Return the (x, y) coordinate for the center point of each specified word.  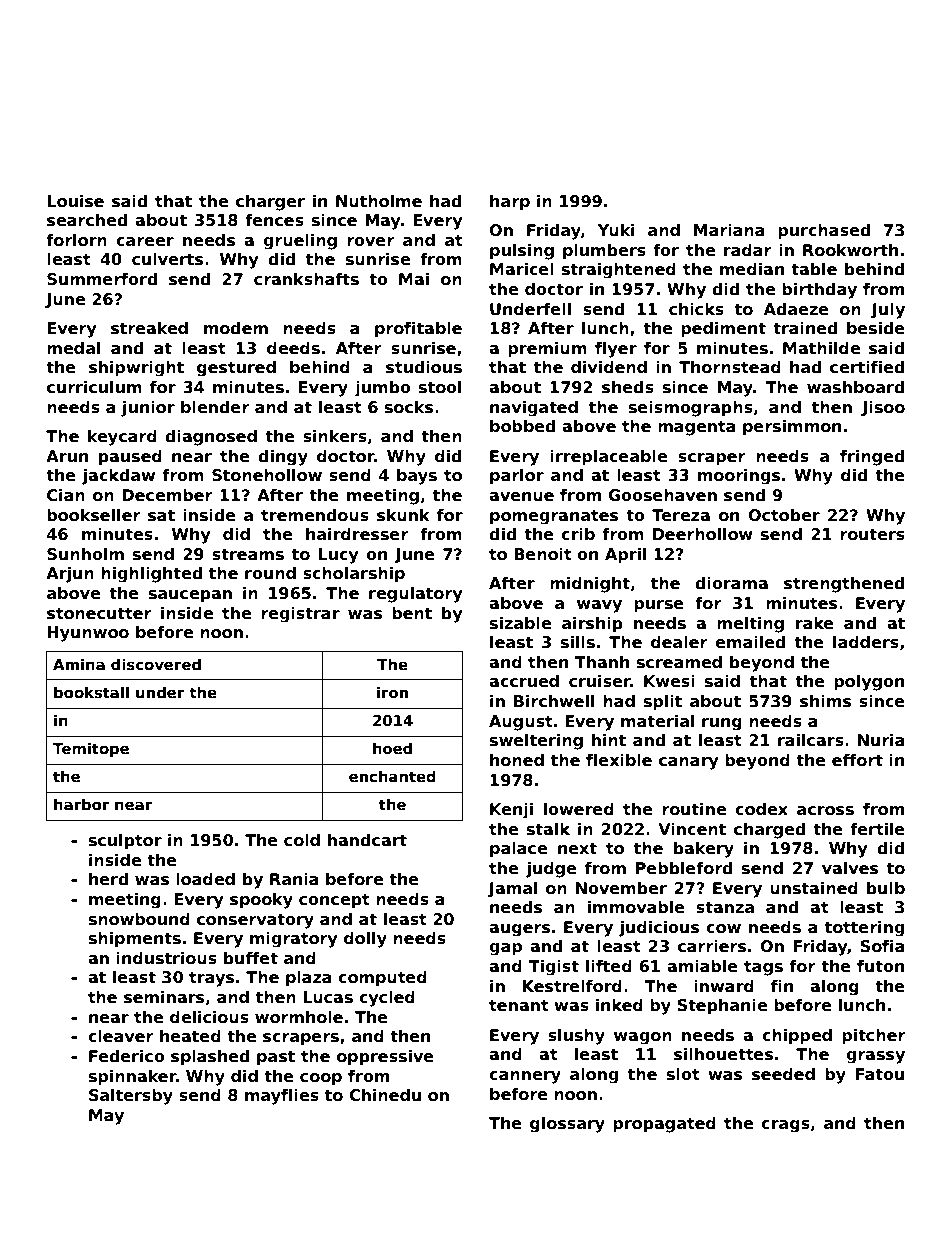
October (784, 515)
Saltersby (131, 1096)
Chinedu (385, 1095)
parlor (517, 476)
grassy (875, 1057)
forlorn (76, 240)
